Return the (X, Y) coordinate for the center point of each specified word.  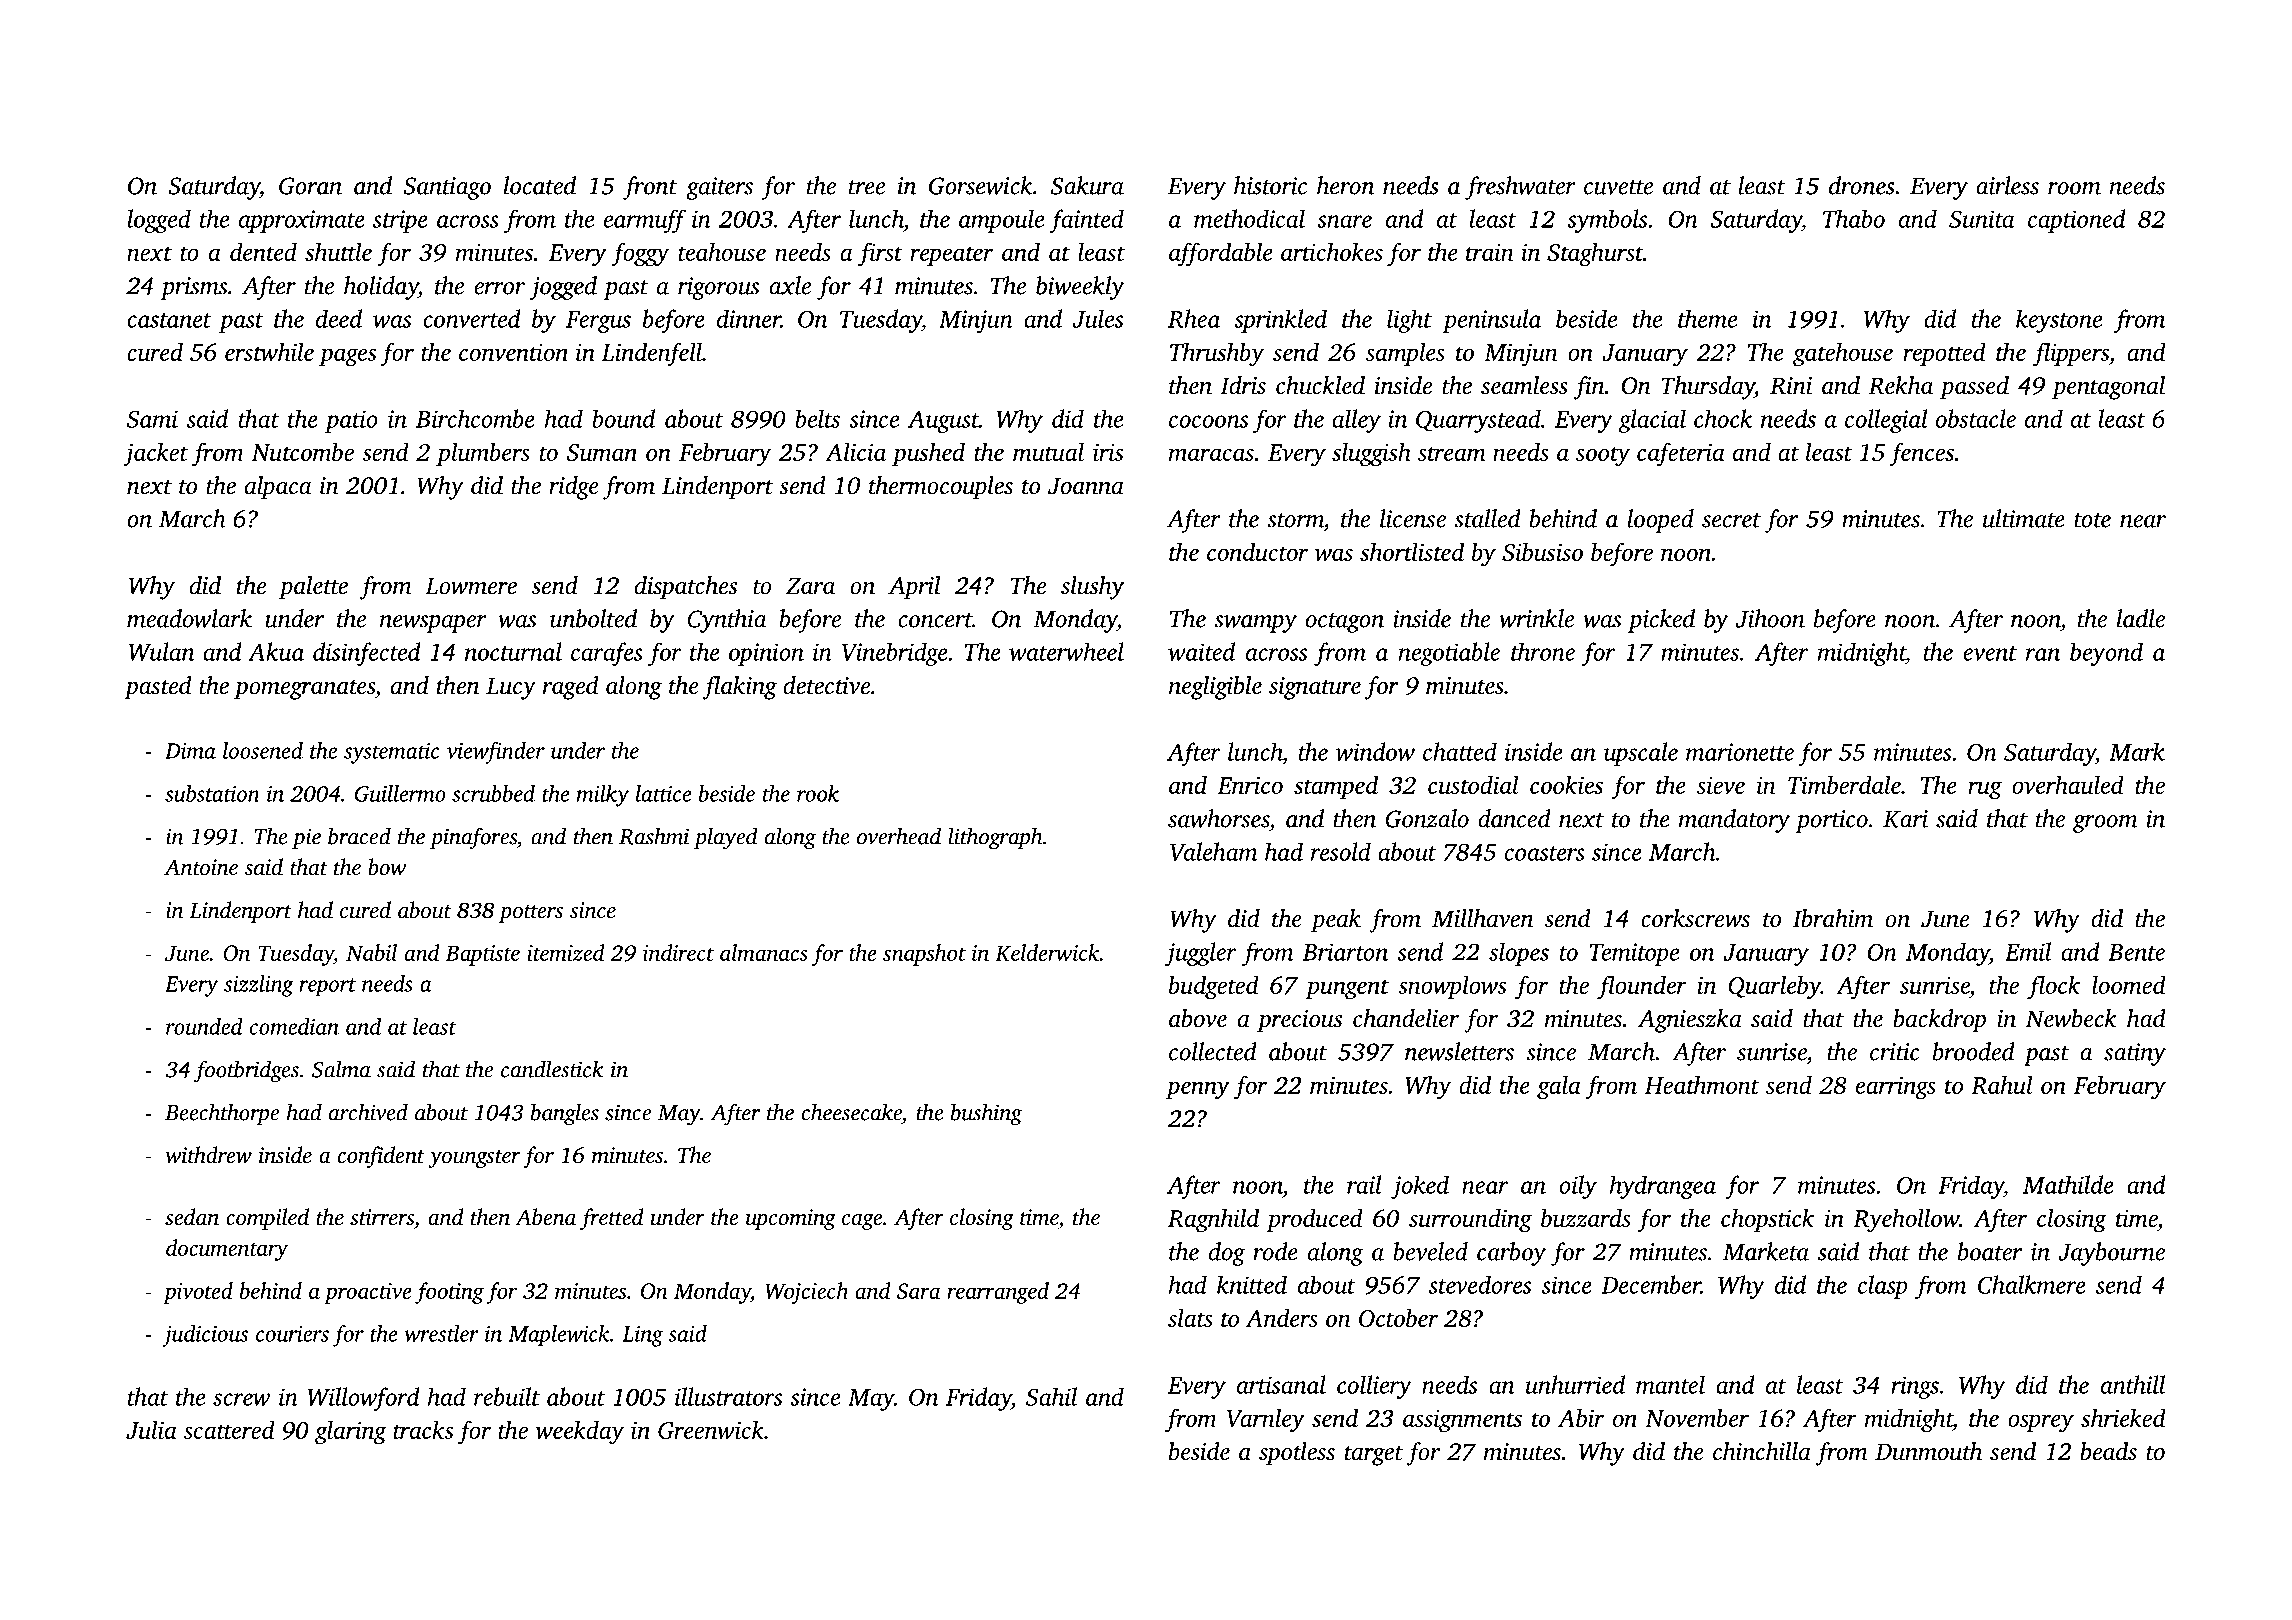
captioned (2076, 221)
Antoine (201, 867)
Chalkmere (2032, 1284)
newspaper (433, 624)
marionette (1740, 752)
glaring (351, 1433)
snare (1344, 221)
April (914, 588)
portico (1832, 821)
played (726, 838)
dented (263, 251)
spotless (1297, 1454)
